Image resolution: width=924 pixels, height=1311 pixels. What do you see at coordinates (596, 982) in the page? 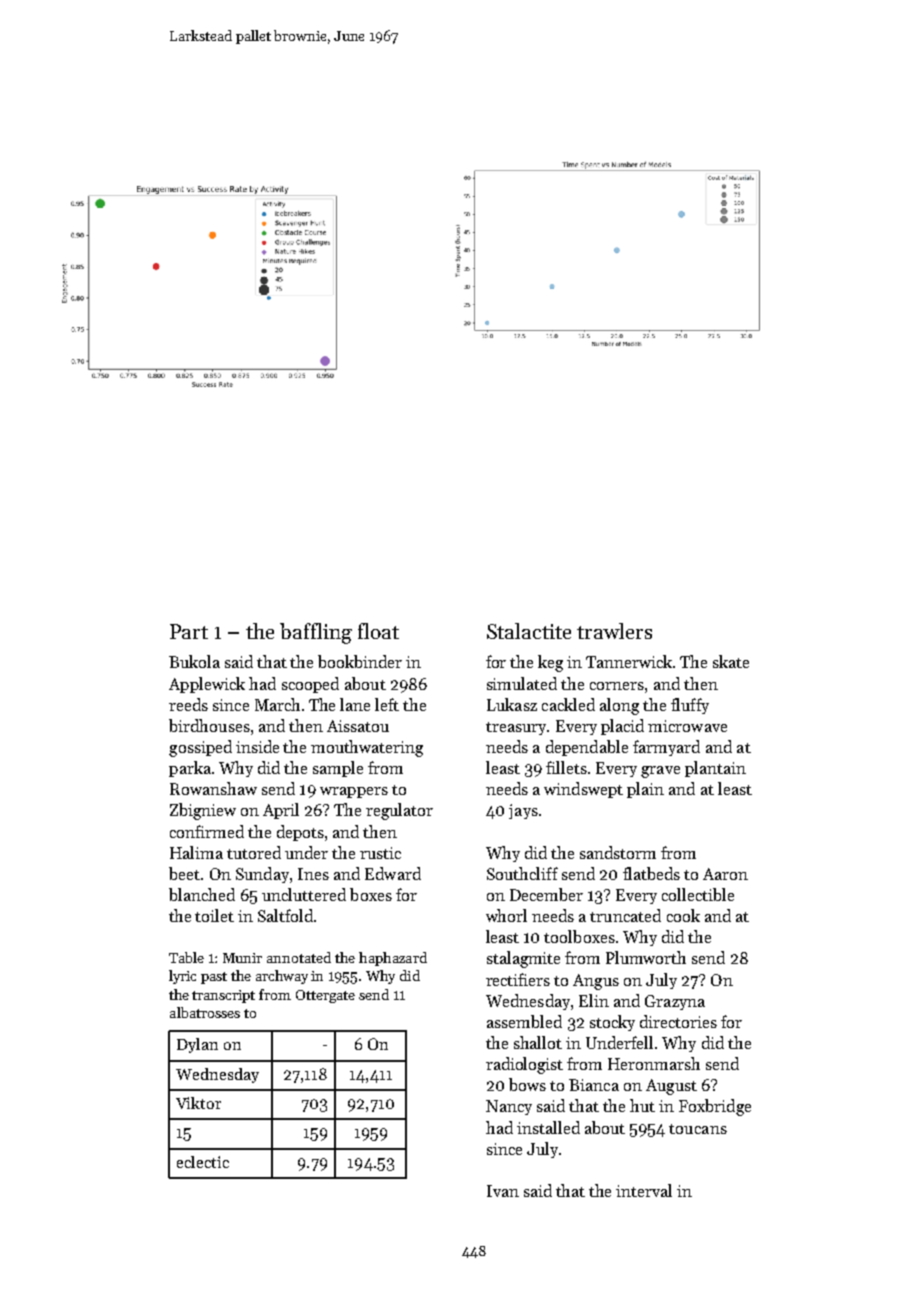
I see `Angus` at bounding box center [596, 982].
